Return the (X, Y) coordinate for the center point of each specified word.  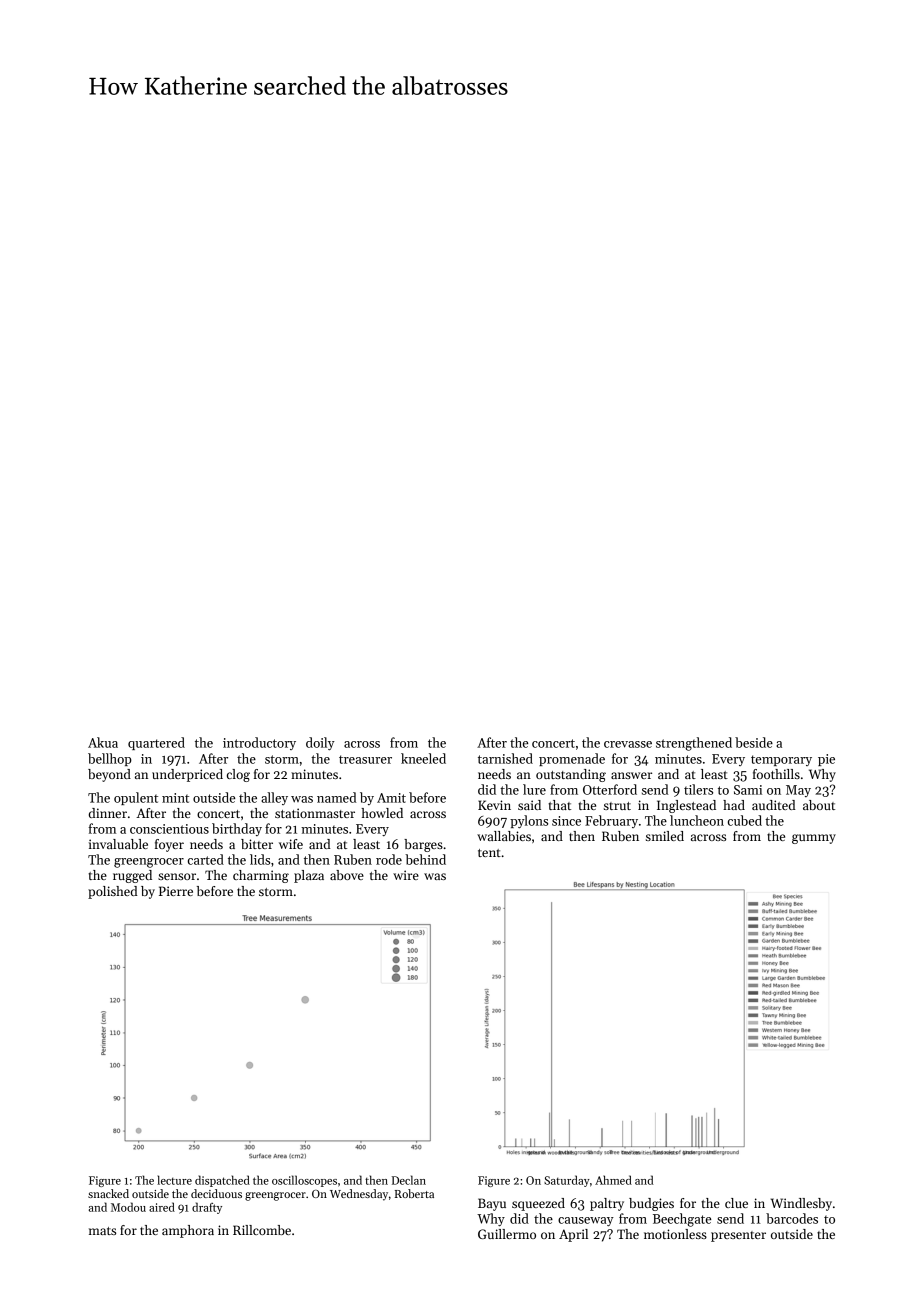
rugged (132, 876)
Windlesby (801, 1204)
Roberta (414, 1193)
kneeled (423, 758)
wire (406, 875)
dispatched (222, 1181)
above (347, 875)
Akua (103, 742)
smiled (665, 836)
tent (489, 853)
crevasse (628, 744)
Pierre (176, 891)
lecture (174, 1180)
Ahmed (613, 1180)
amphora (188, 1231)
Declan (409, 1180)
